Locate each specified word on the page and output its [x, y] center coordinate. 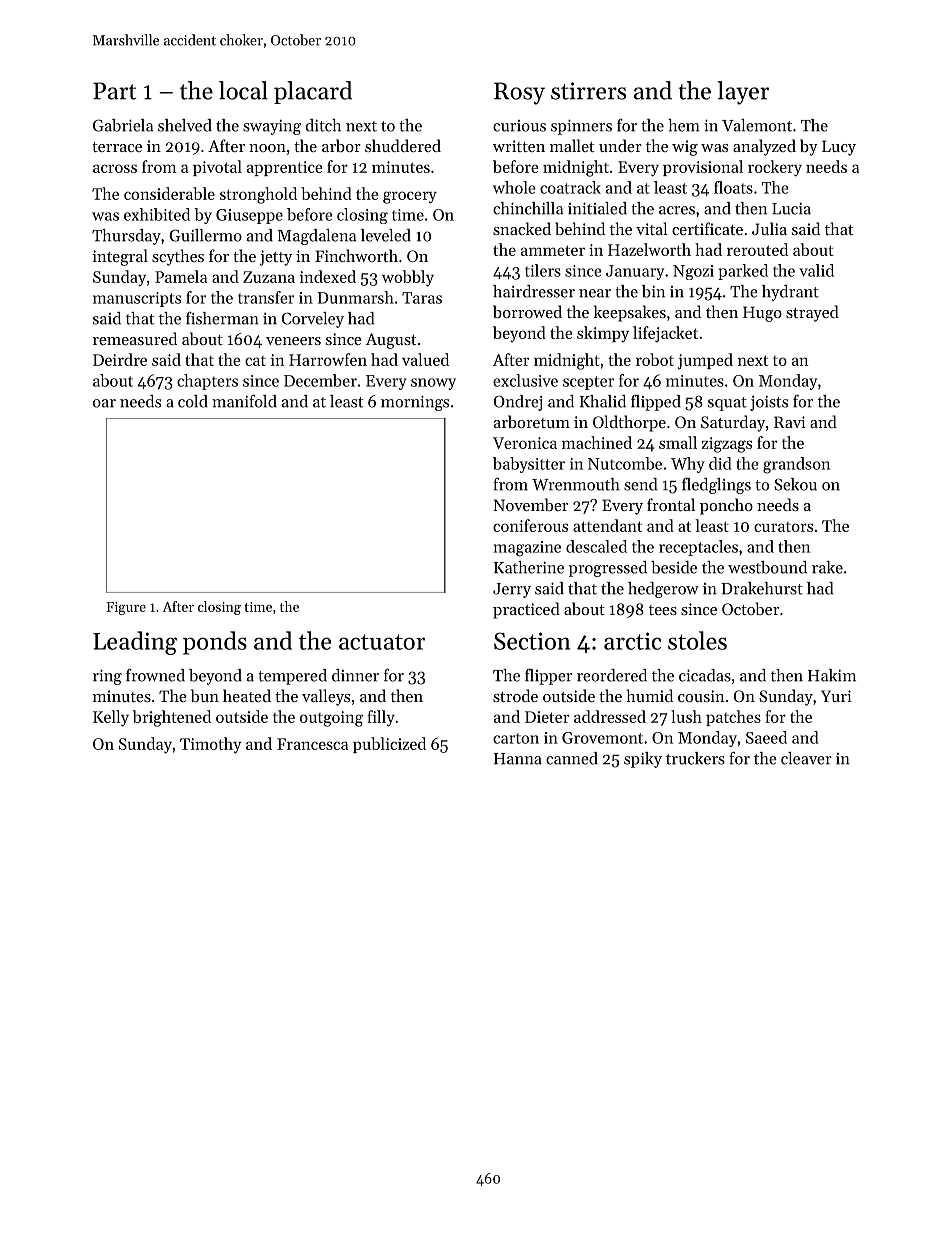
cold [193, 401]
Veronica [525, 443]
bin [653, 291]
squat [727, 404]
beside [674, 567]
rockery [775, 168]
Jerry [512, 590]
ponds [215, 643]
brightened [171, 718]
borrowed [527, 311]
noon [267, 148]
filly [381, 718]
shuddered [403, 145]
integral [120, 257]
